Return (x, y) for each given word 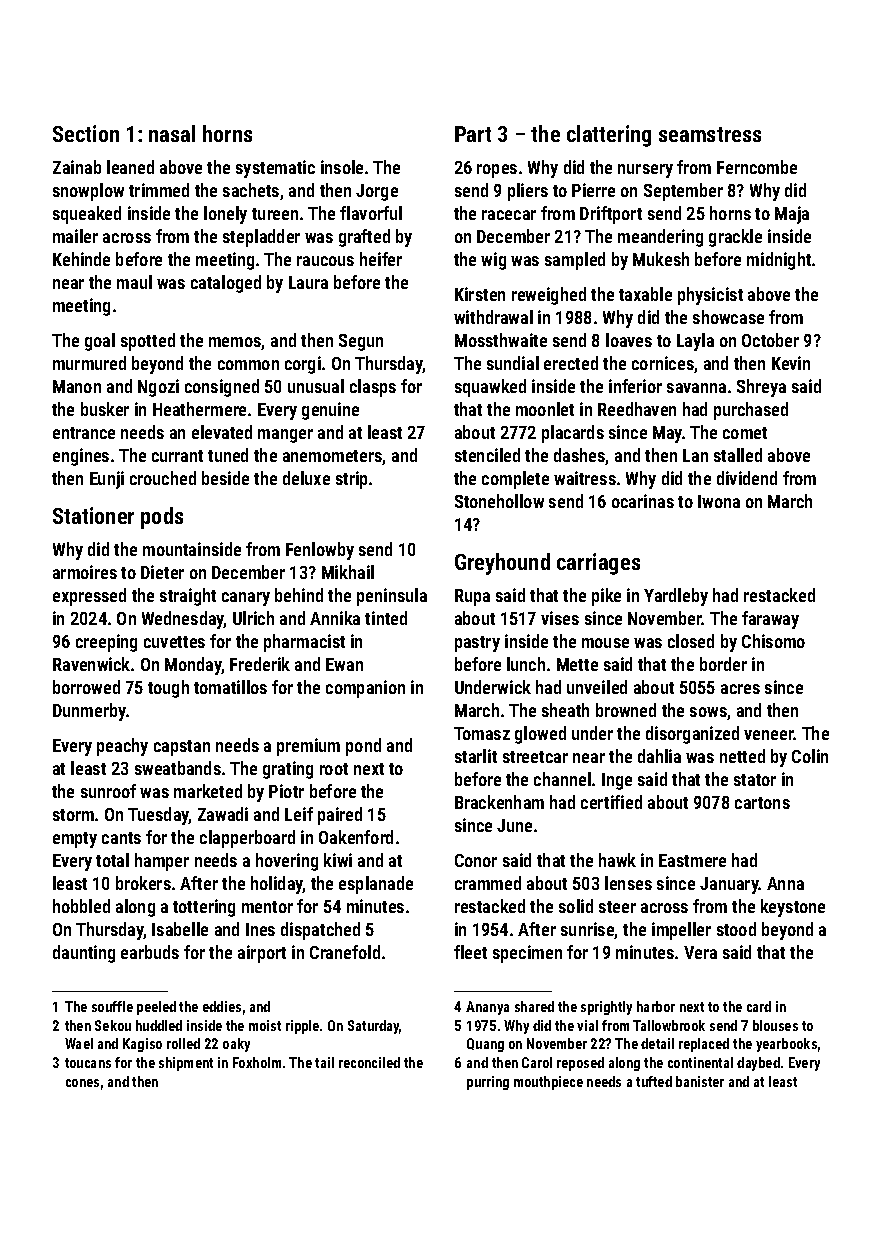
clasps (373, 388)
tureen (275, 214)
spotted (148, 342)
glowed (540, 735)
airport (262, 954)
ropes (497, 171)
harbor (656, 1006)
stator (755, 780)
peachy (122, 747)
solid (576, 906)
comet (745, 433)
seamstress (710, 134)
